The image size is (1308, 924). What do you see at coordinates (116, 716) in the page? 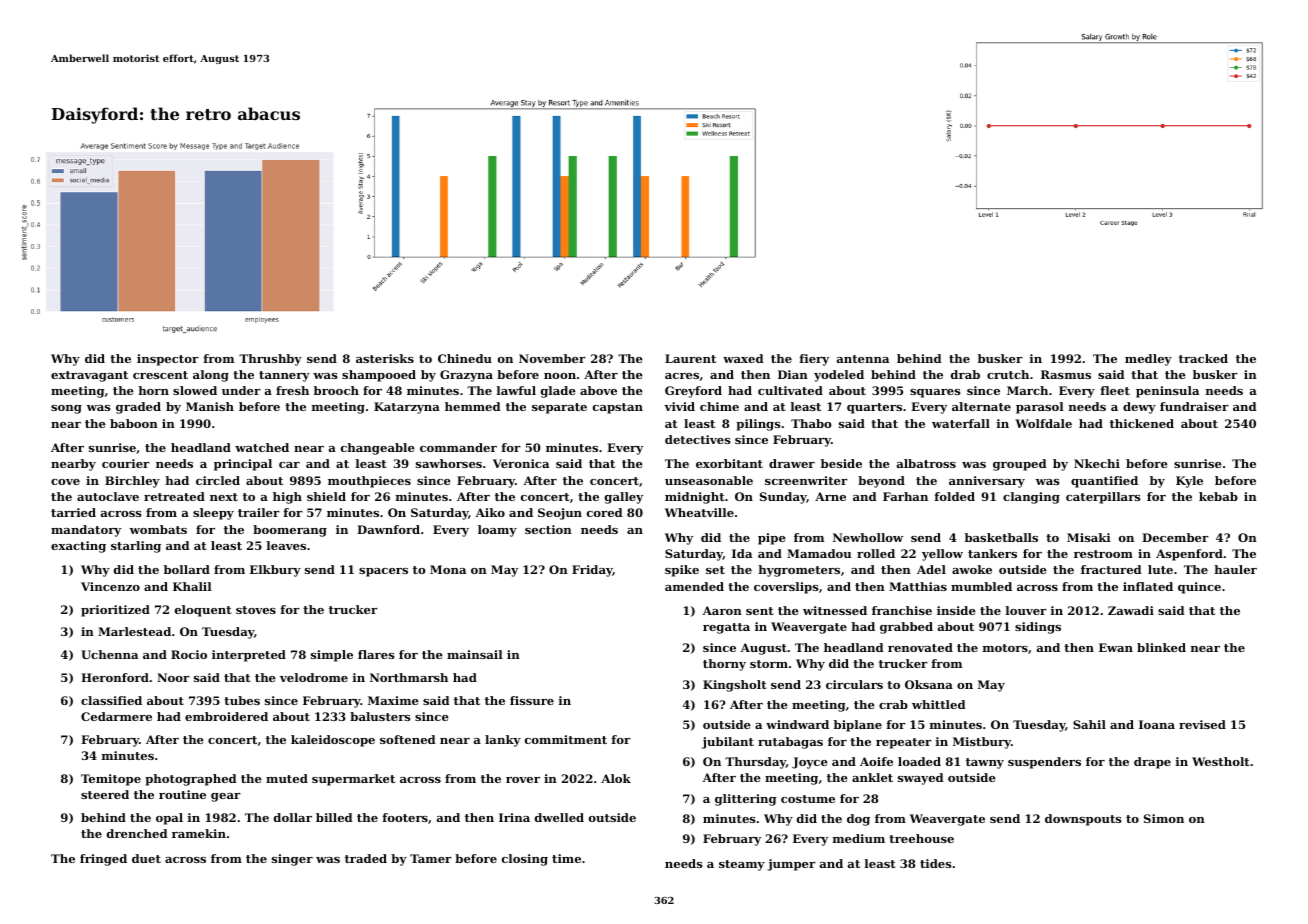
I see `Cedarmere` at bounding box center [116, 716].
